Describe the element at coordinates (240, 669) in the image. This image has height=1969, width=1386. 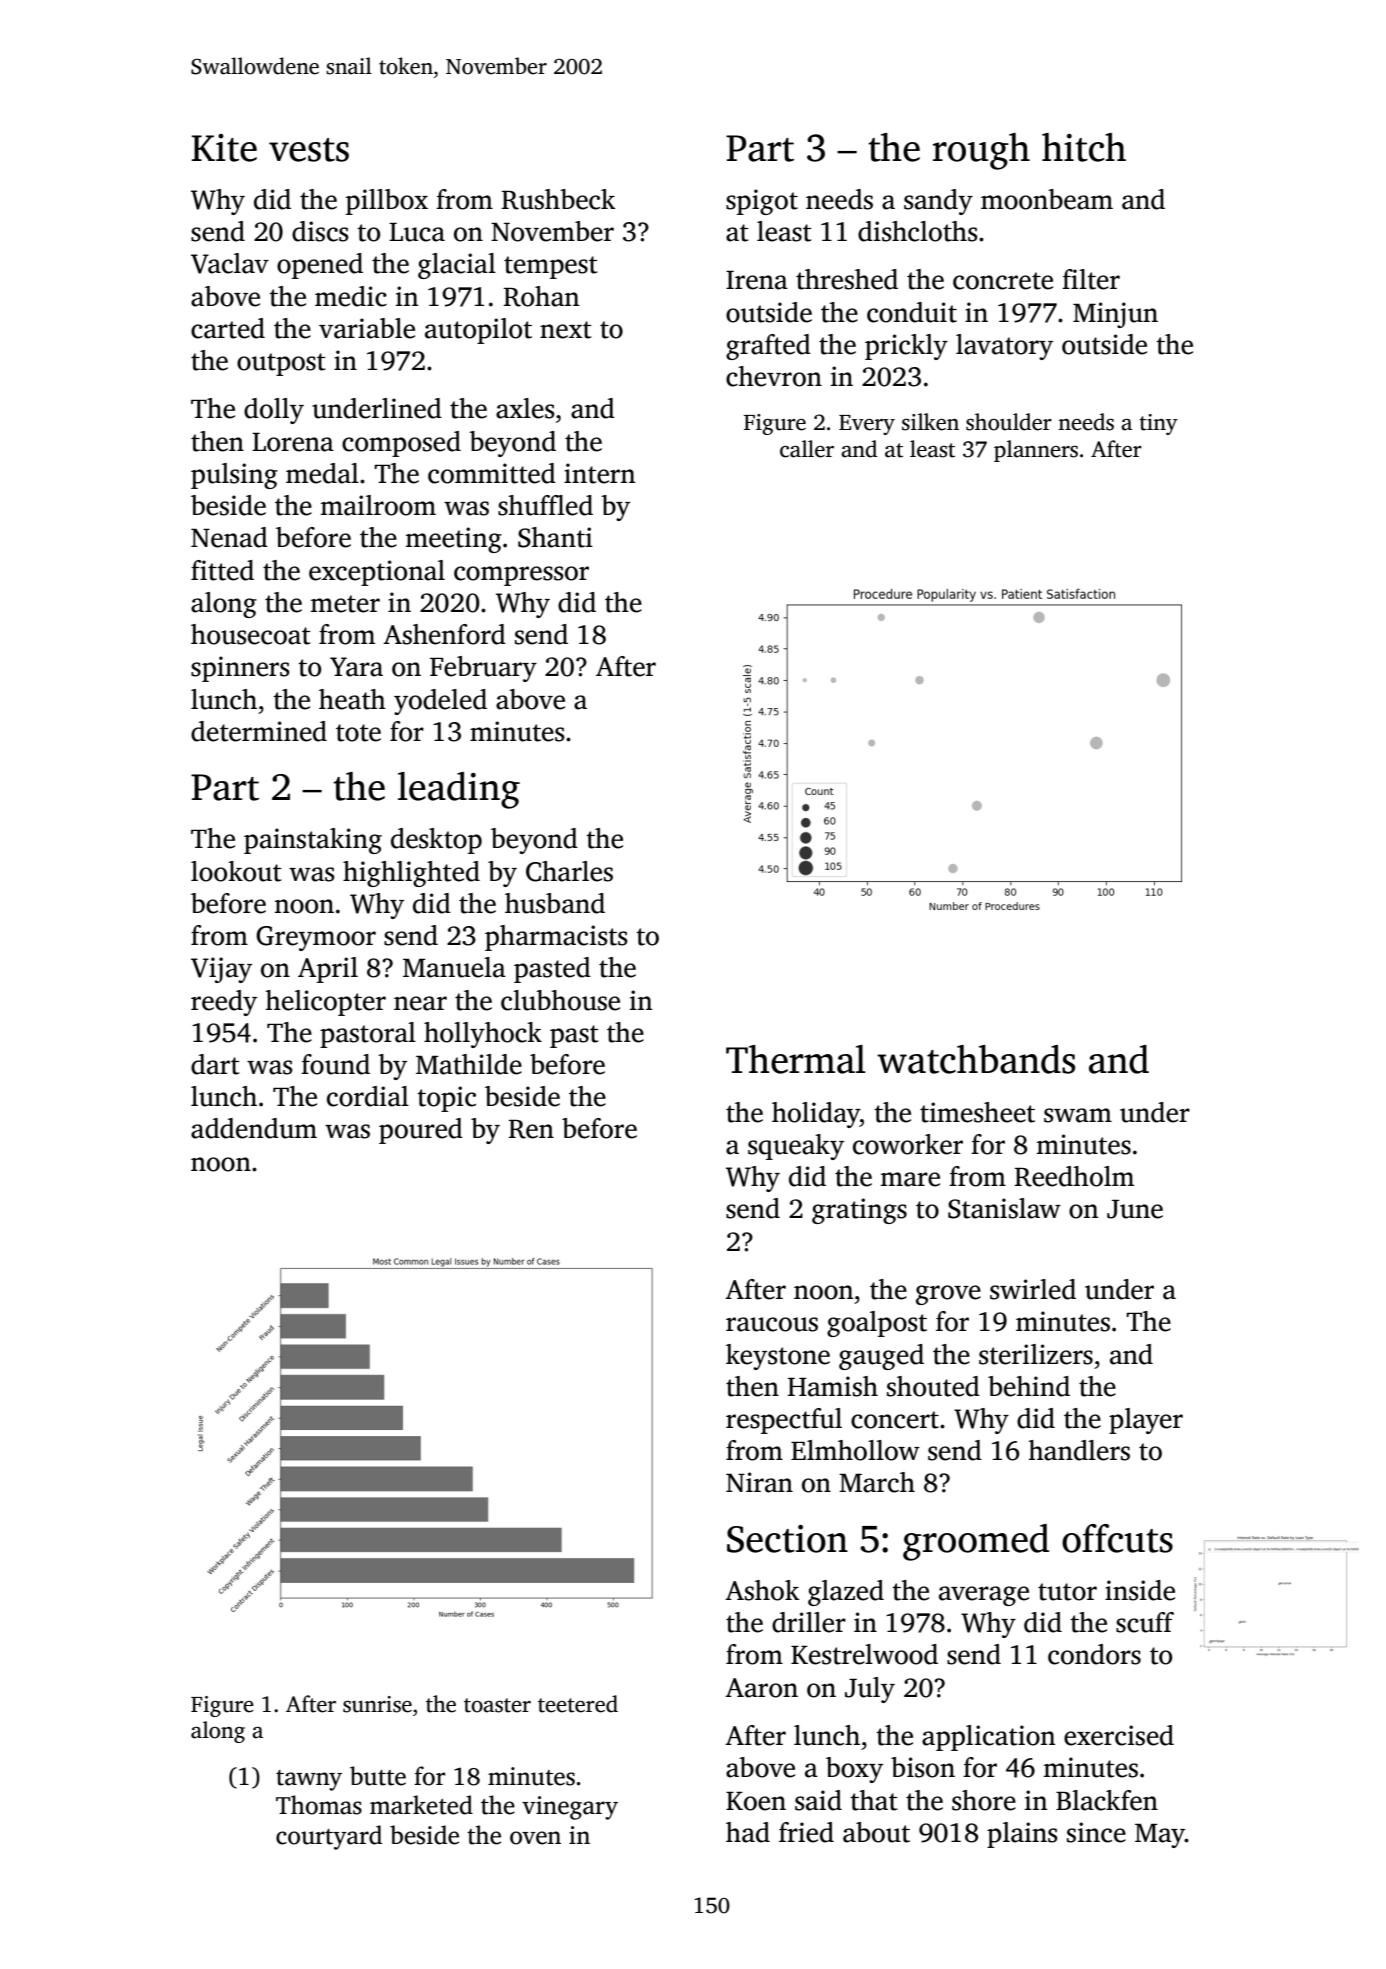
I see `spinners` at that location.
